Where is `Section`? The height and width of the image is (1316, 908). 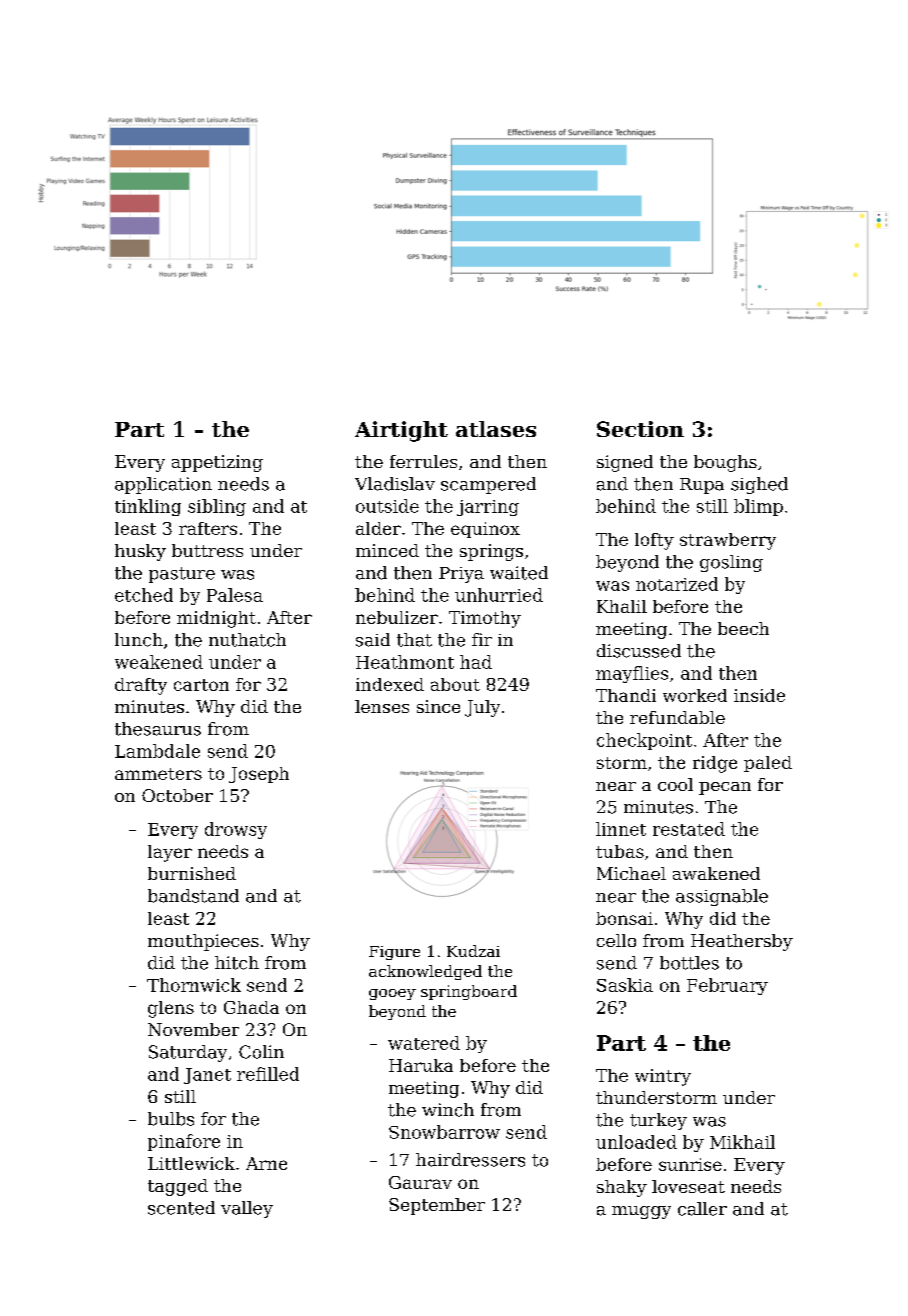 Section is located at coordinates (640, 429).
